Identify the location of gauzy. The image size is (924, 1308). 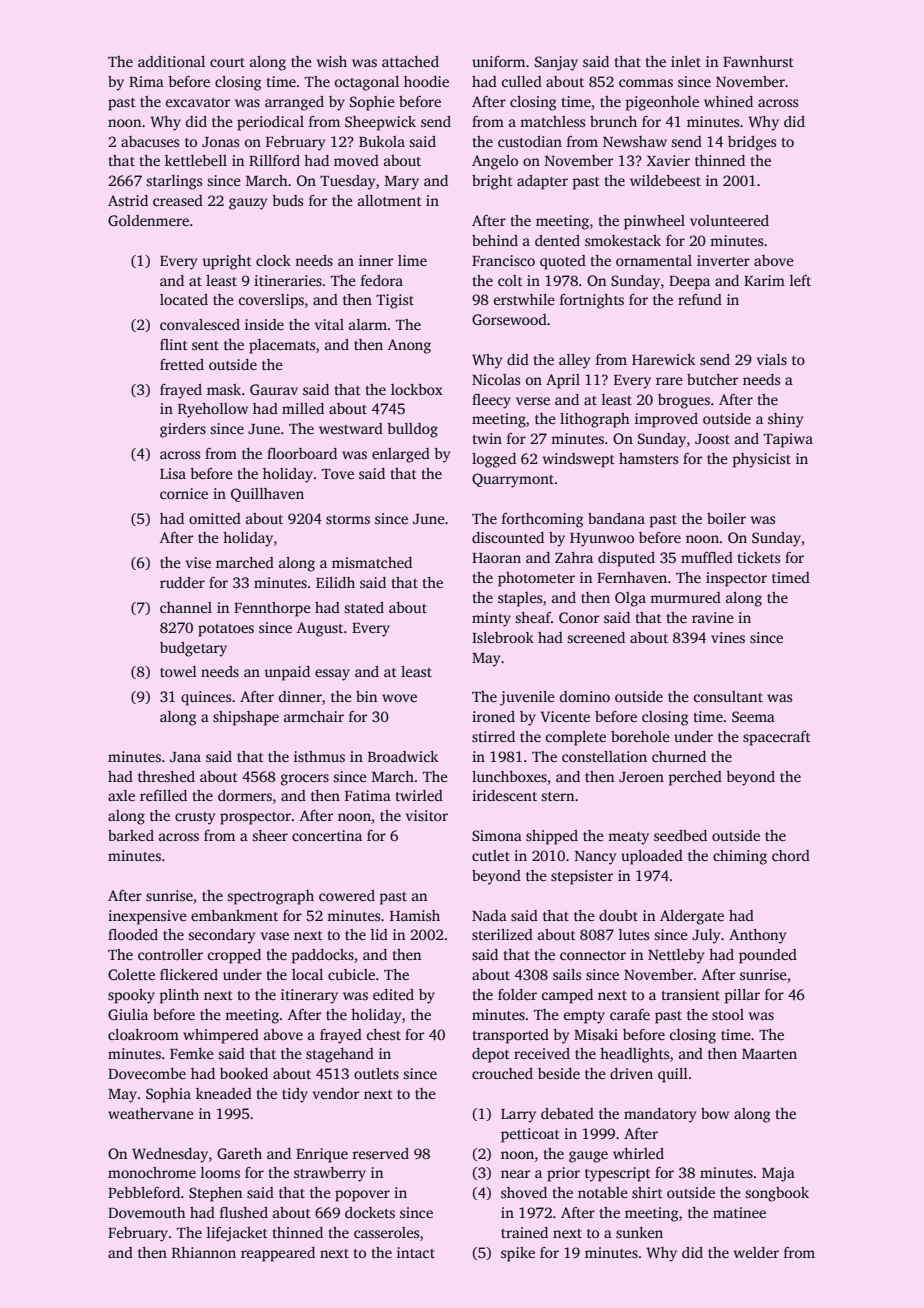
(248, 204).
